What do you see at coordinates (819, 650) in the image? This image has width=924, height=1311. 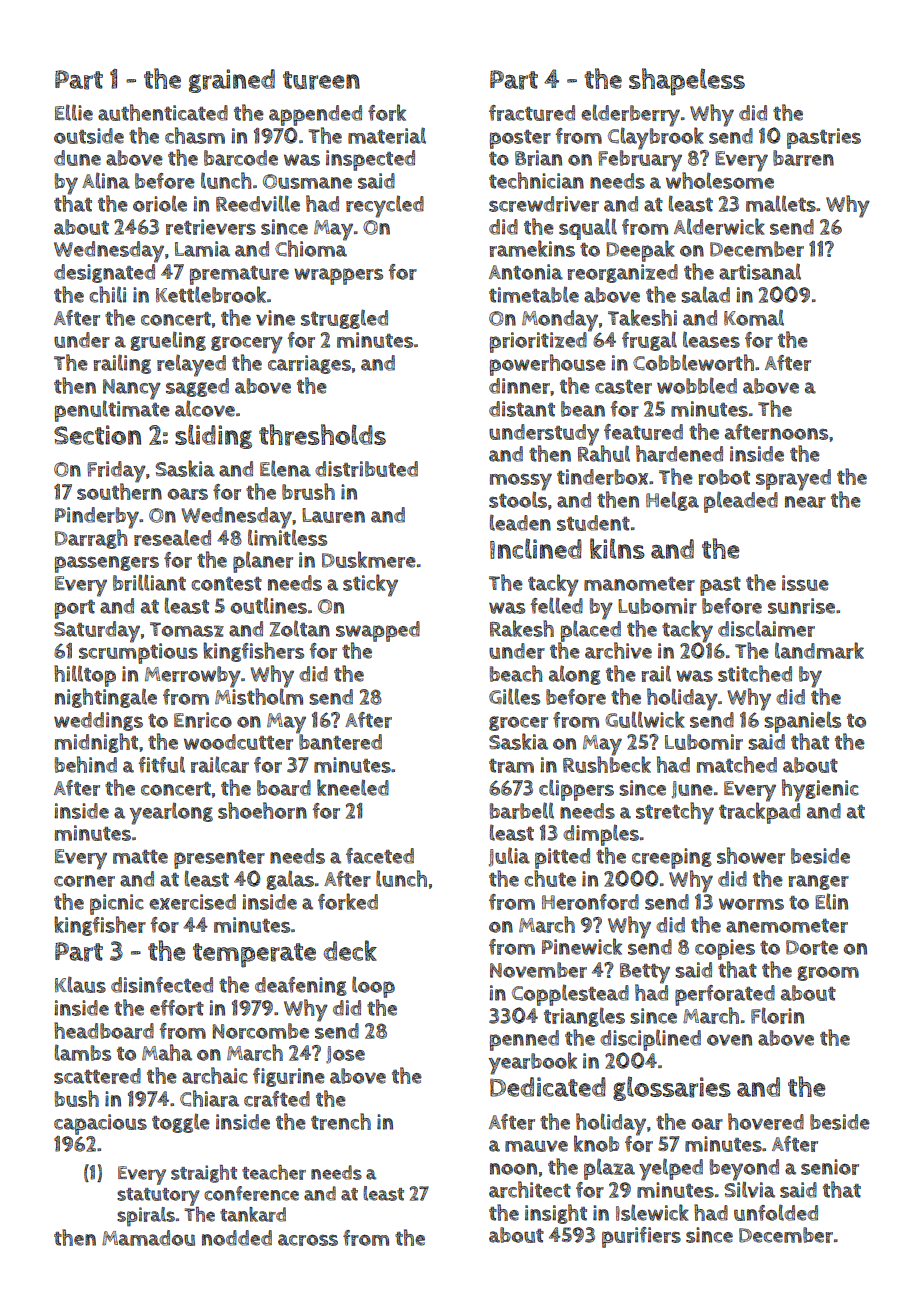 I see `landmark` at bounding box center [819, 650].
